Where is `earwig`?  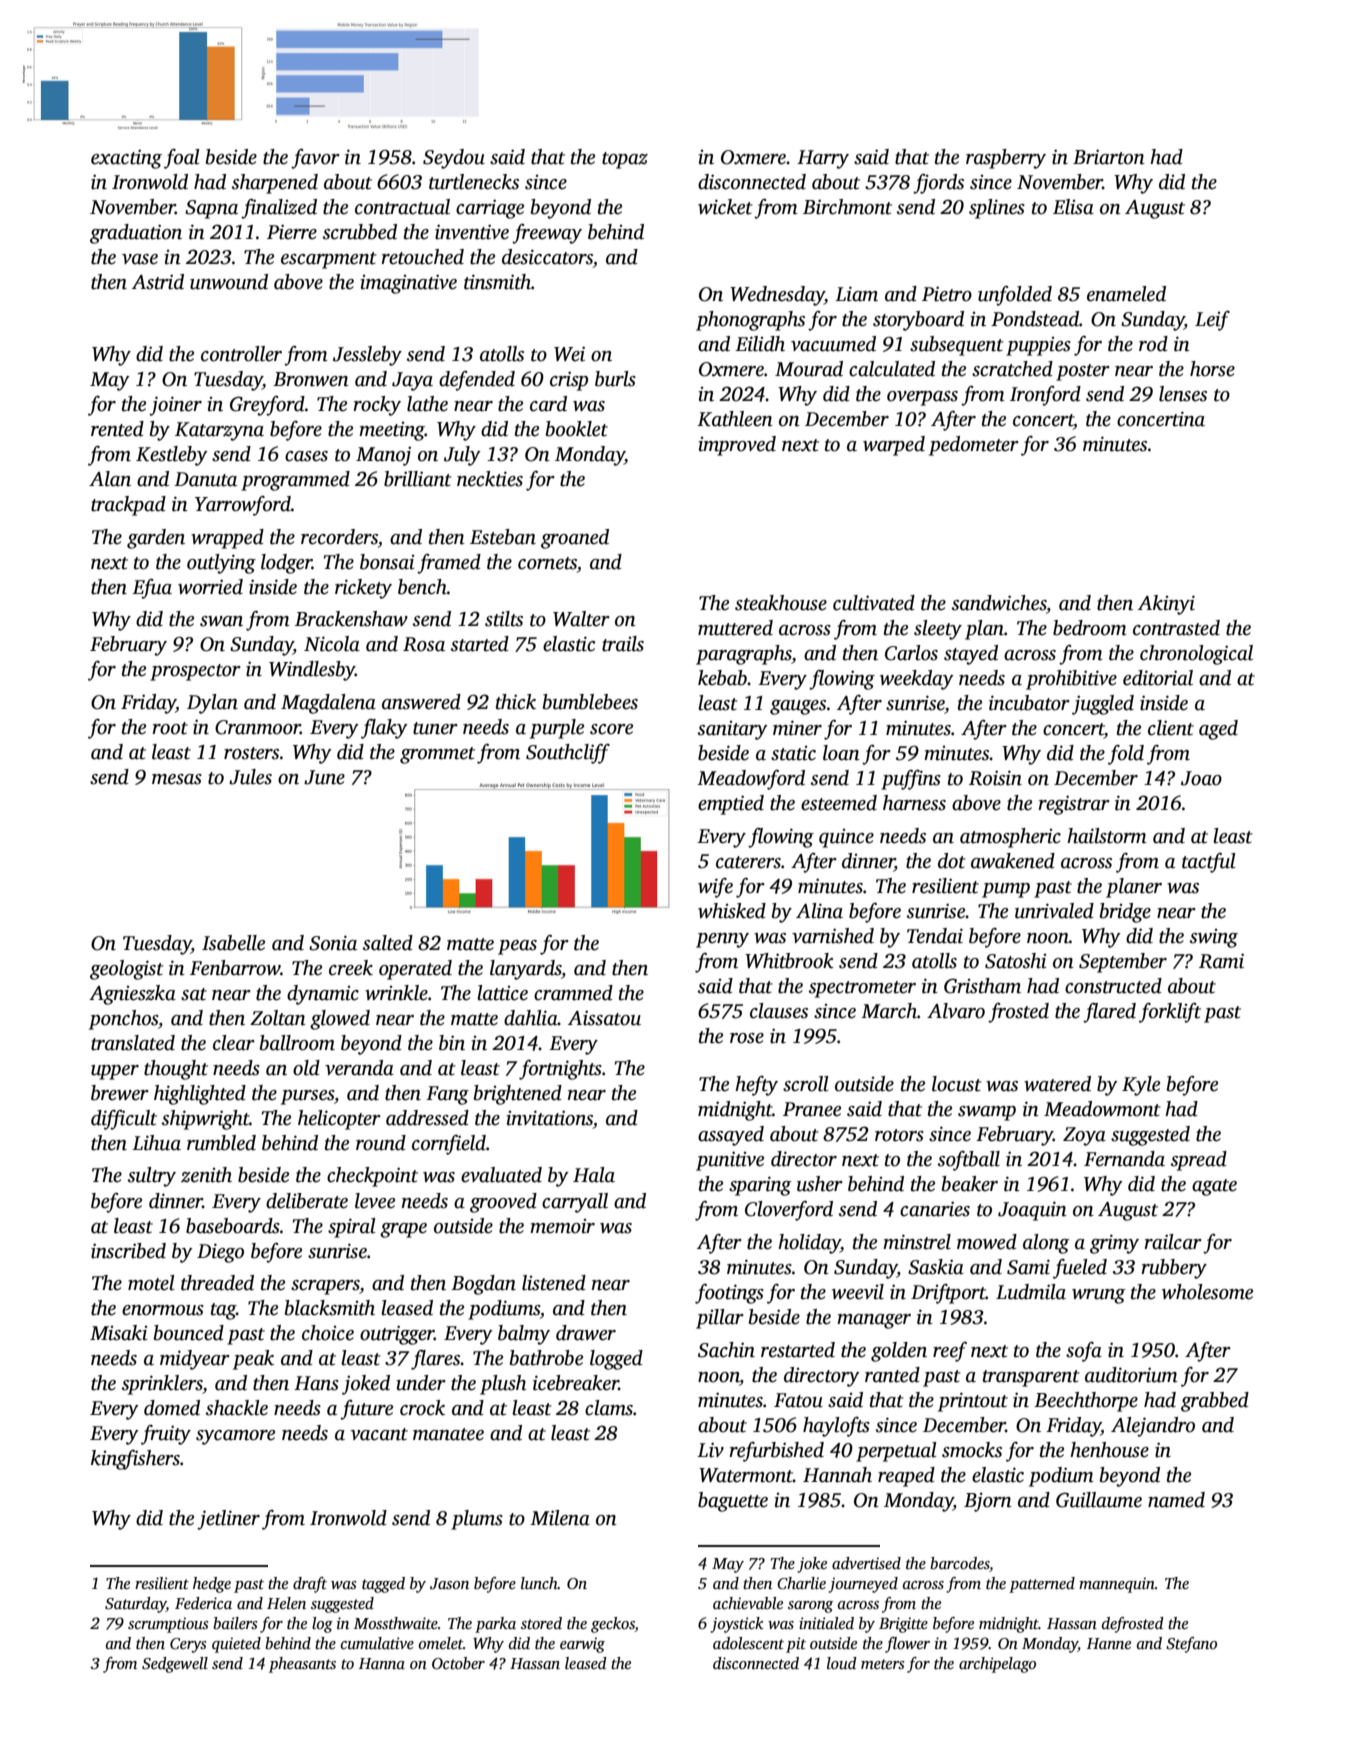 earwig is located at coordinates (582, 1645).
